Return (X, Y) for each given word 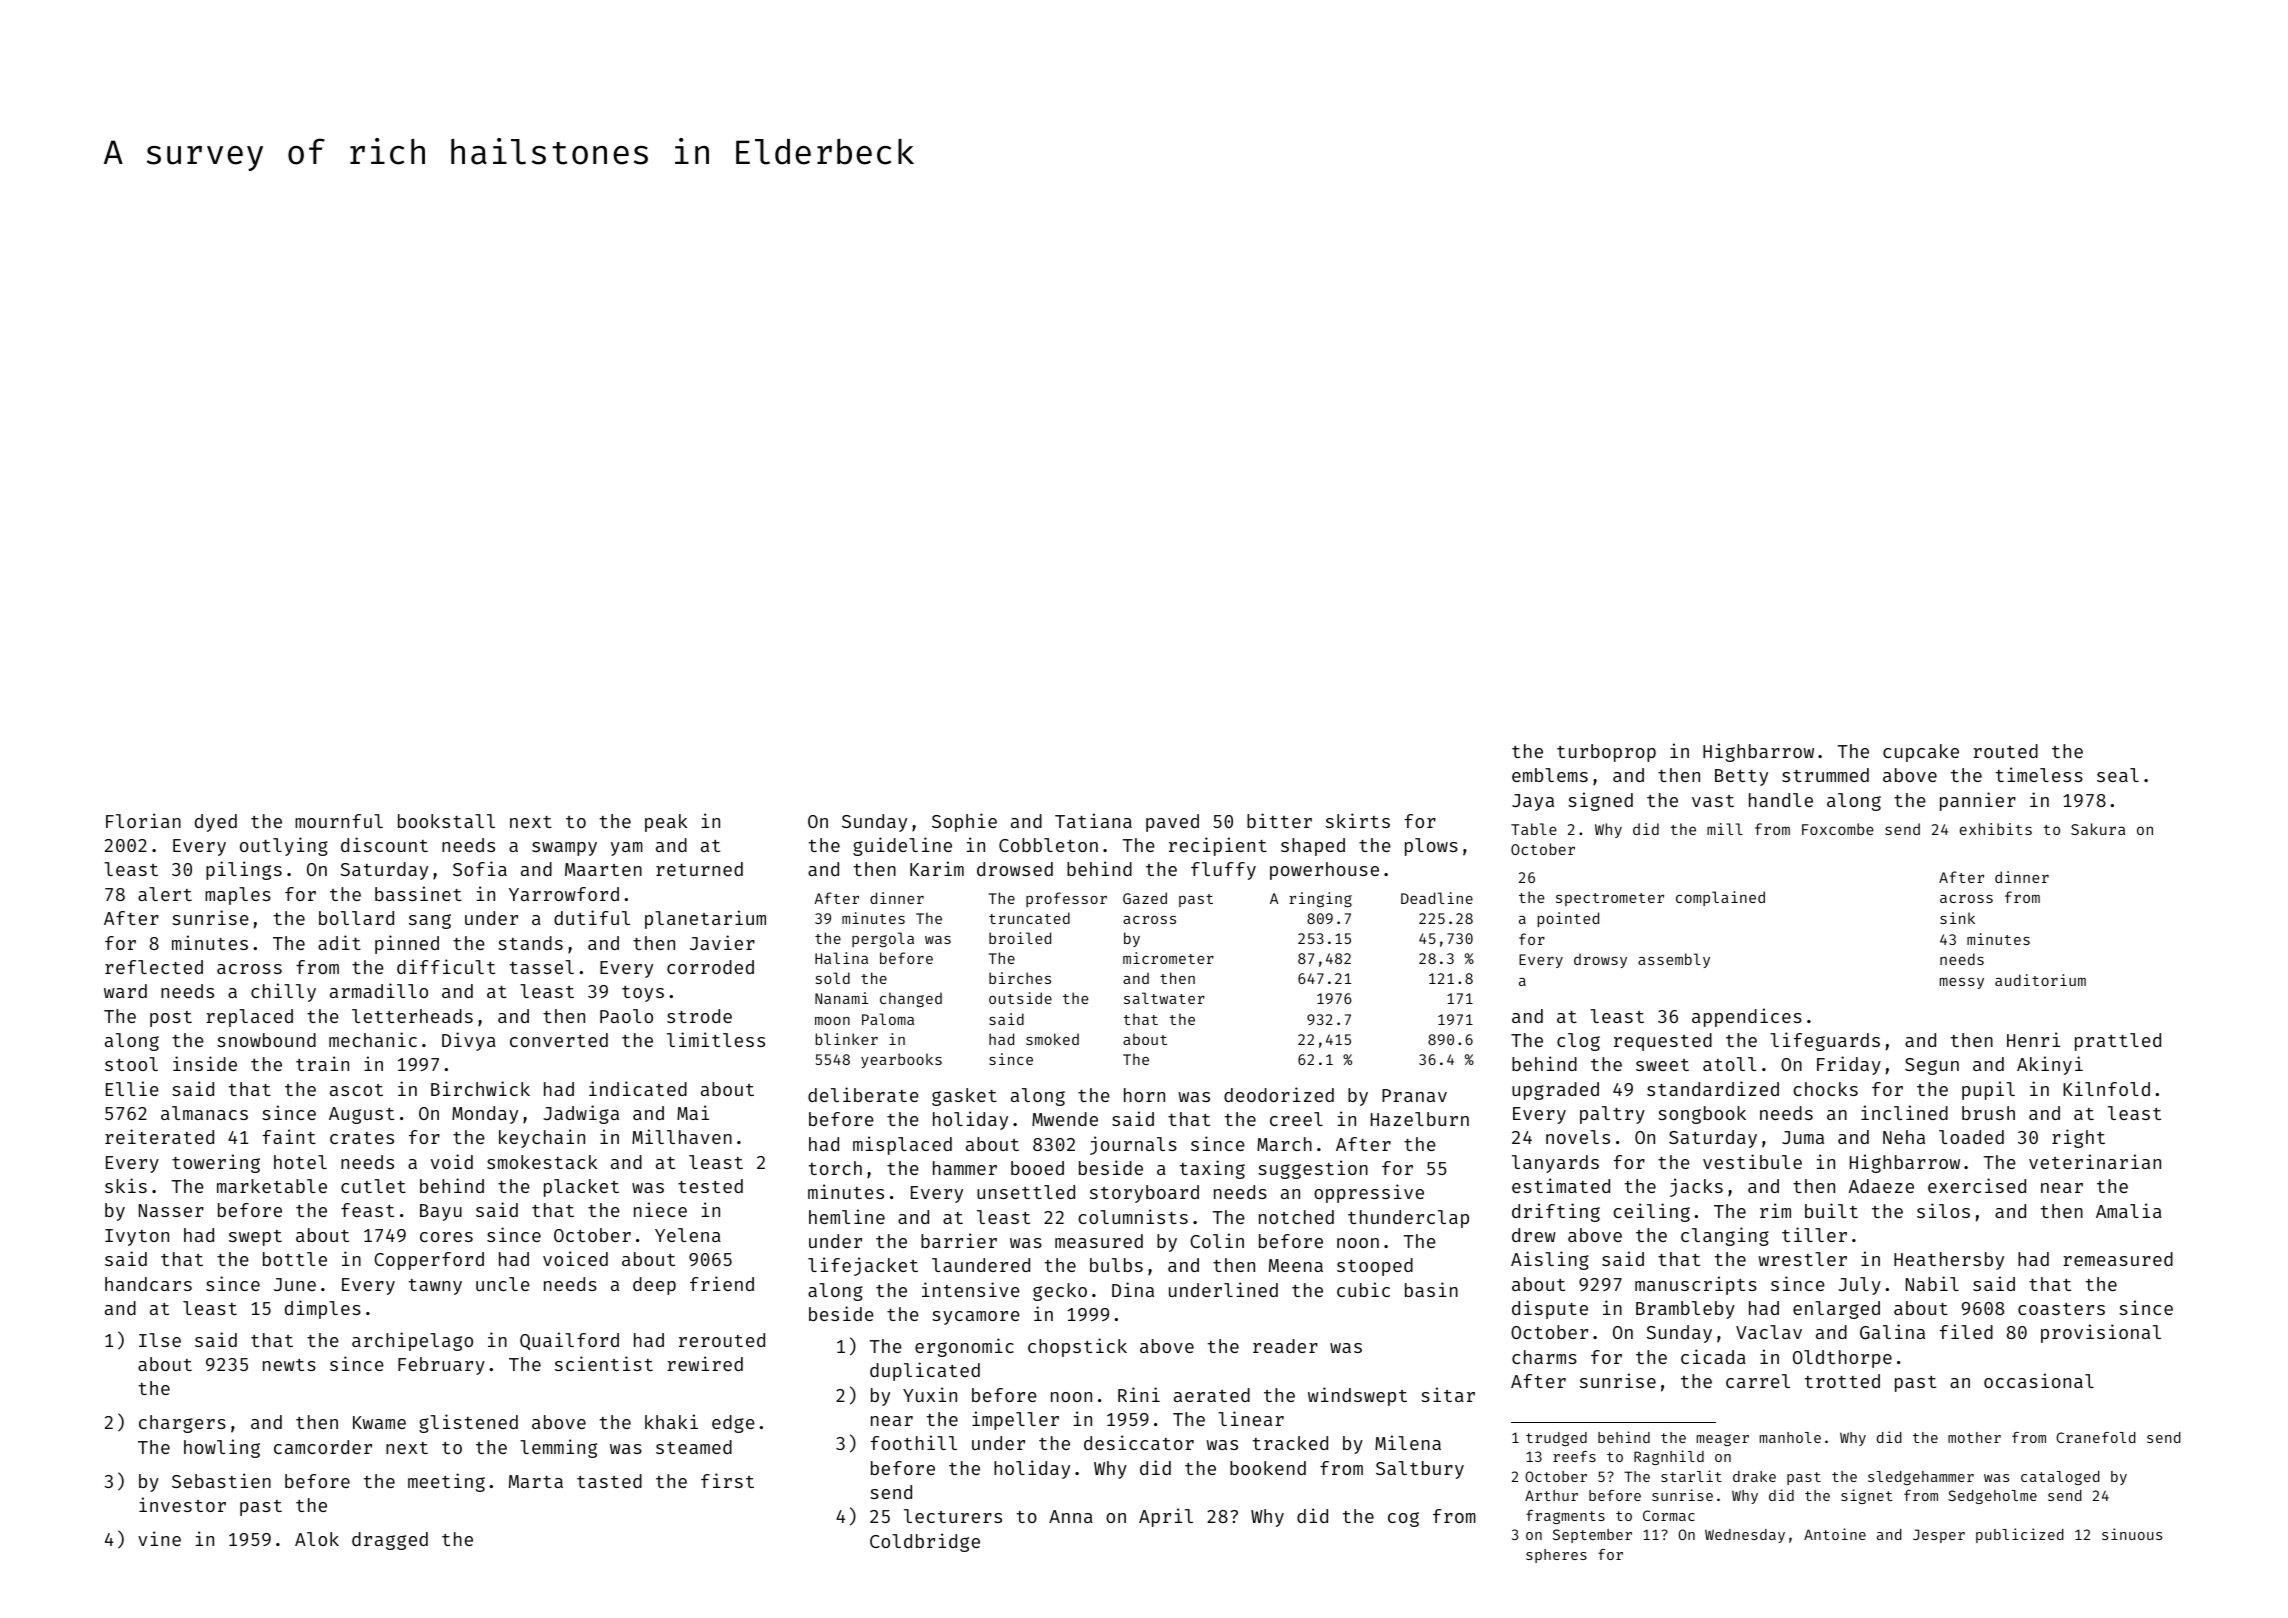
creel (1296, 1119)
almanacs (204, 1113)
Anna (1071, 1516)
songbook (1702, 1115)
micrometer (1168, 958)
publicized (2020, 1535)
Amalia (2129, 1210)
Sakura (2098, 829)
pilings (244, 870)
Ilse (160, 1340)
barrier (959, 1240)
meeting (446, 1482)
